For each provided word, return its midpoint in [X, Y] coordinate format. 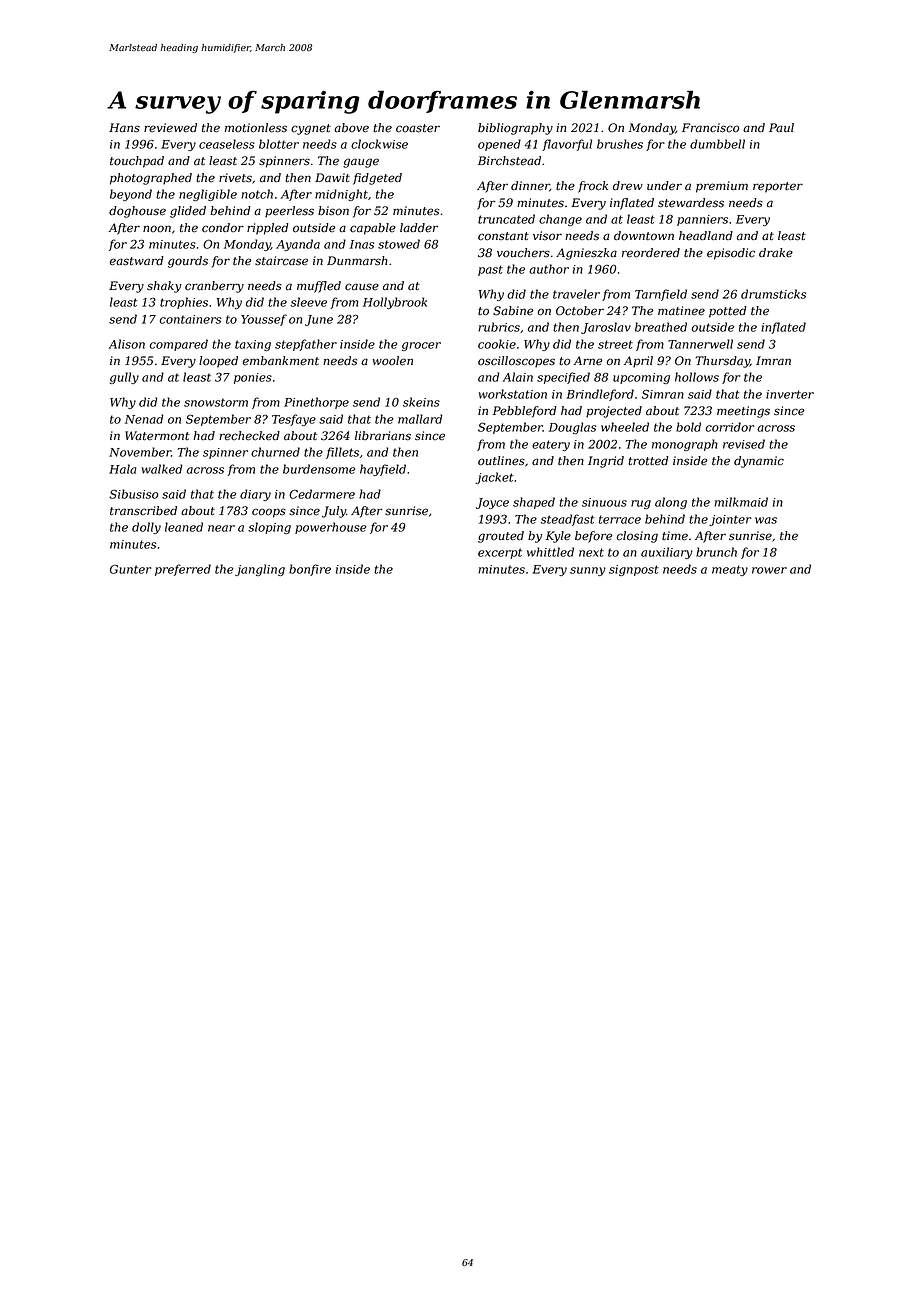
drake [776, 253]
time [675, 536]
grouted [501, 537]
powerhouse [330, 528]
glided [188, 212]
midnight [341, 195]
